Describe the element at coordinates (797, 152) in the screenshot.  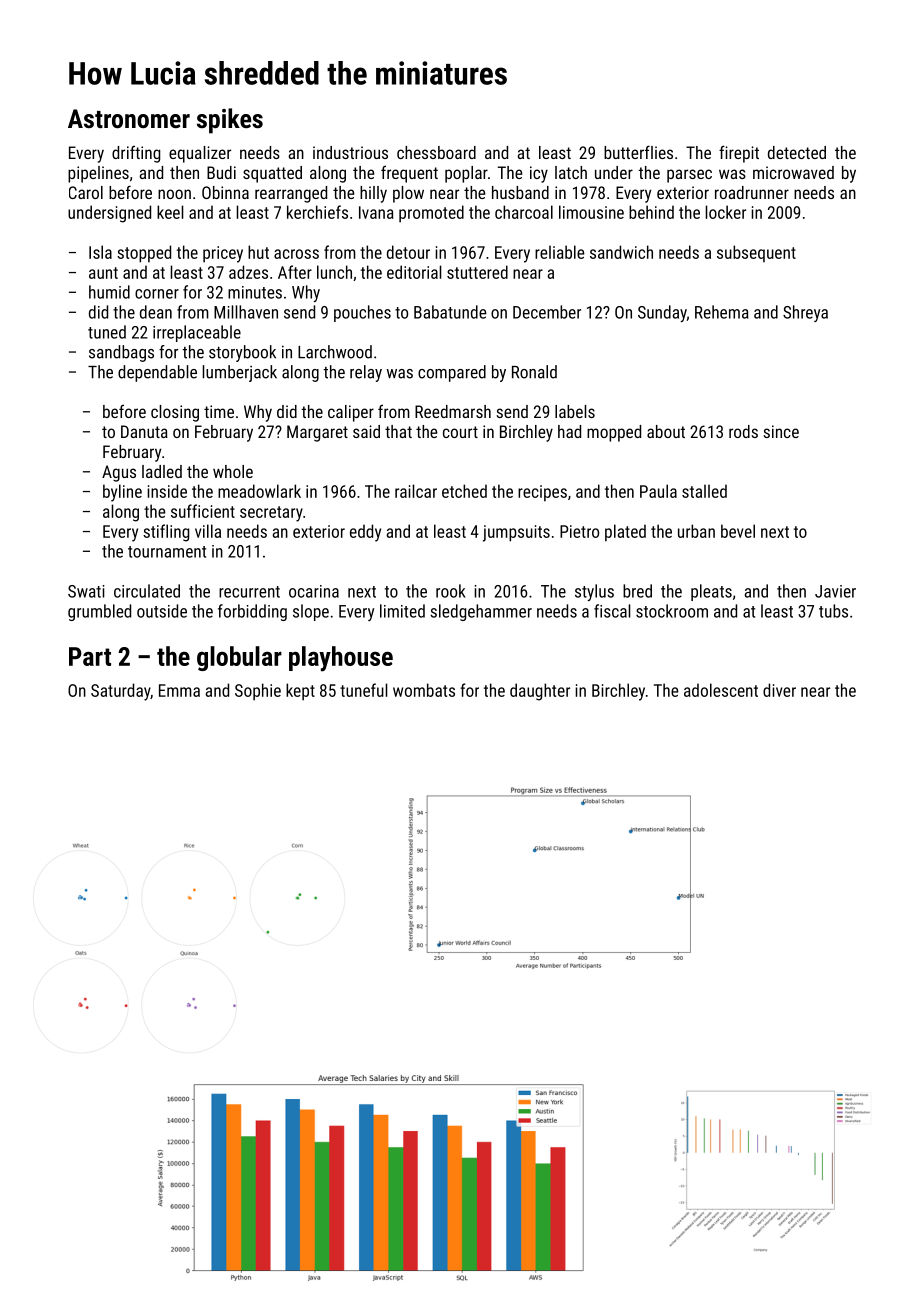
I see `detected` at that location.
